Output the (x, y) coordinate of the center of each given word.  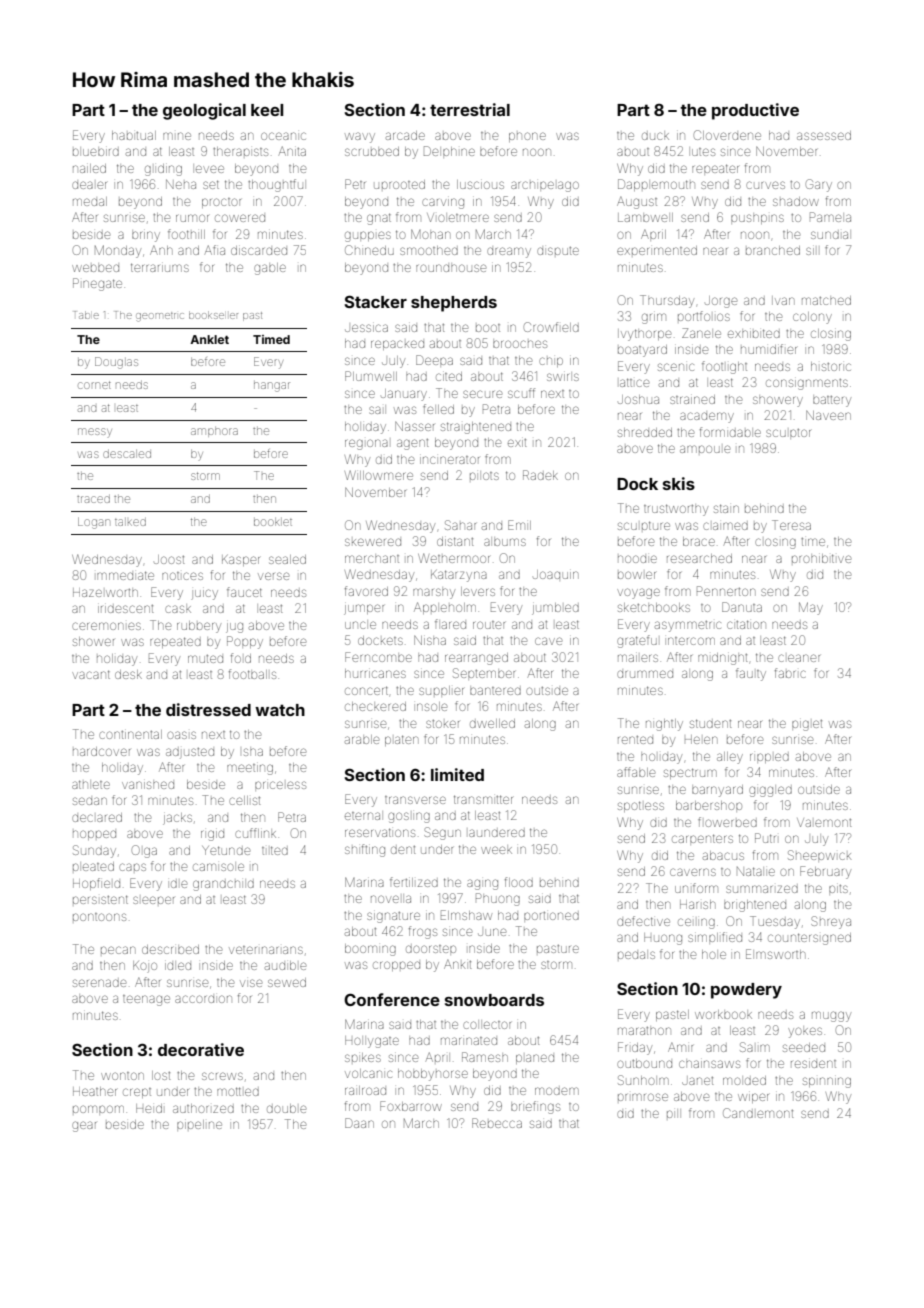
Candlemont (758, 1113)
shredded (645, 432)
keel (267, 110)
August (637, 203)
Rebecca (497, 1123)
